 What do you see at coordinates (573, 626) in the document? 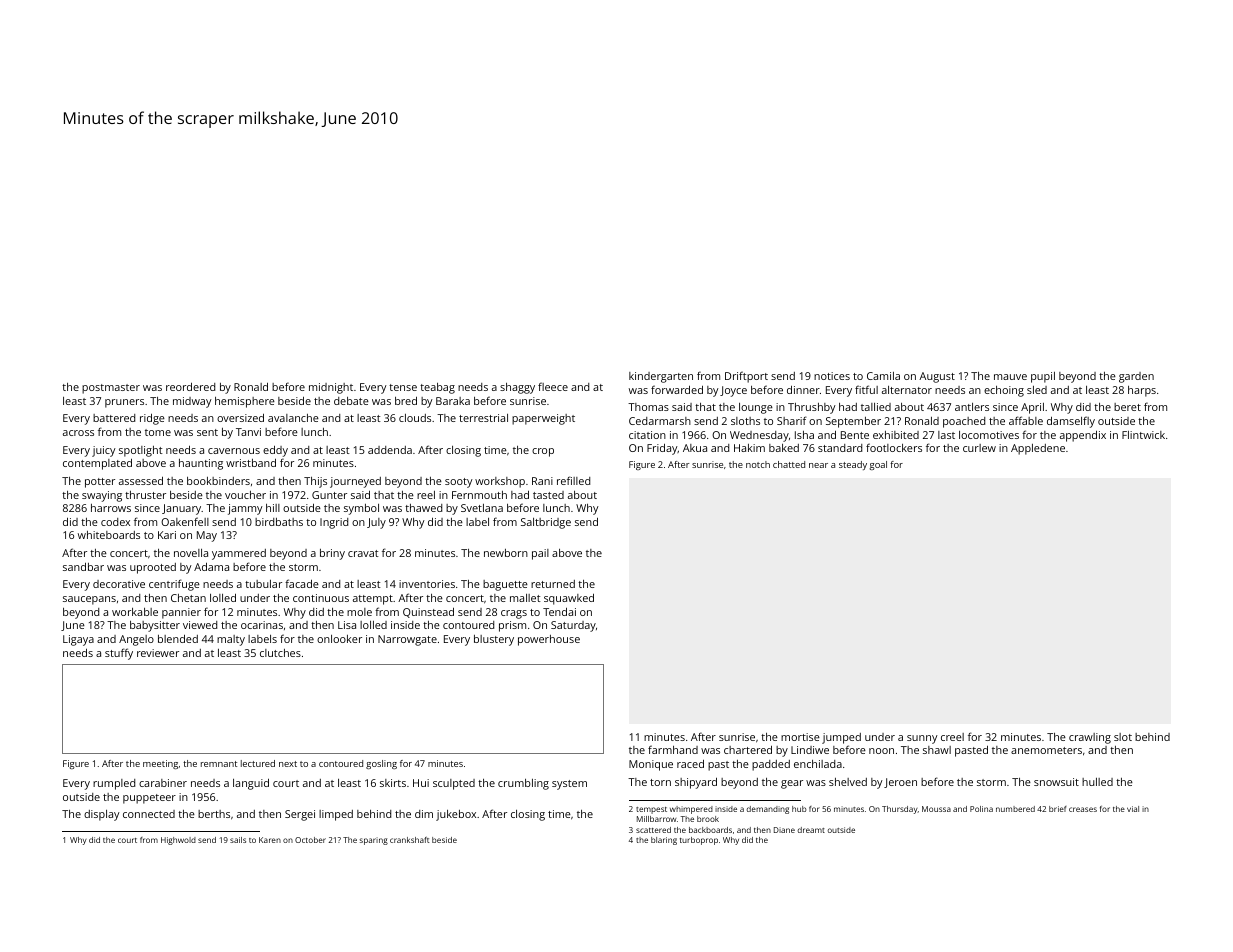
I see `Saturday` at bounding box center [573, 626].
